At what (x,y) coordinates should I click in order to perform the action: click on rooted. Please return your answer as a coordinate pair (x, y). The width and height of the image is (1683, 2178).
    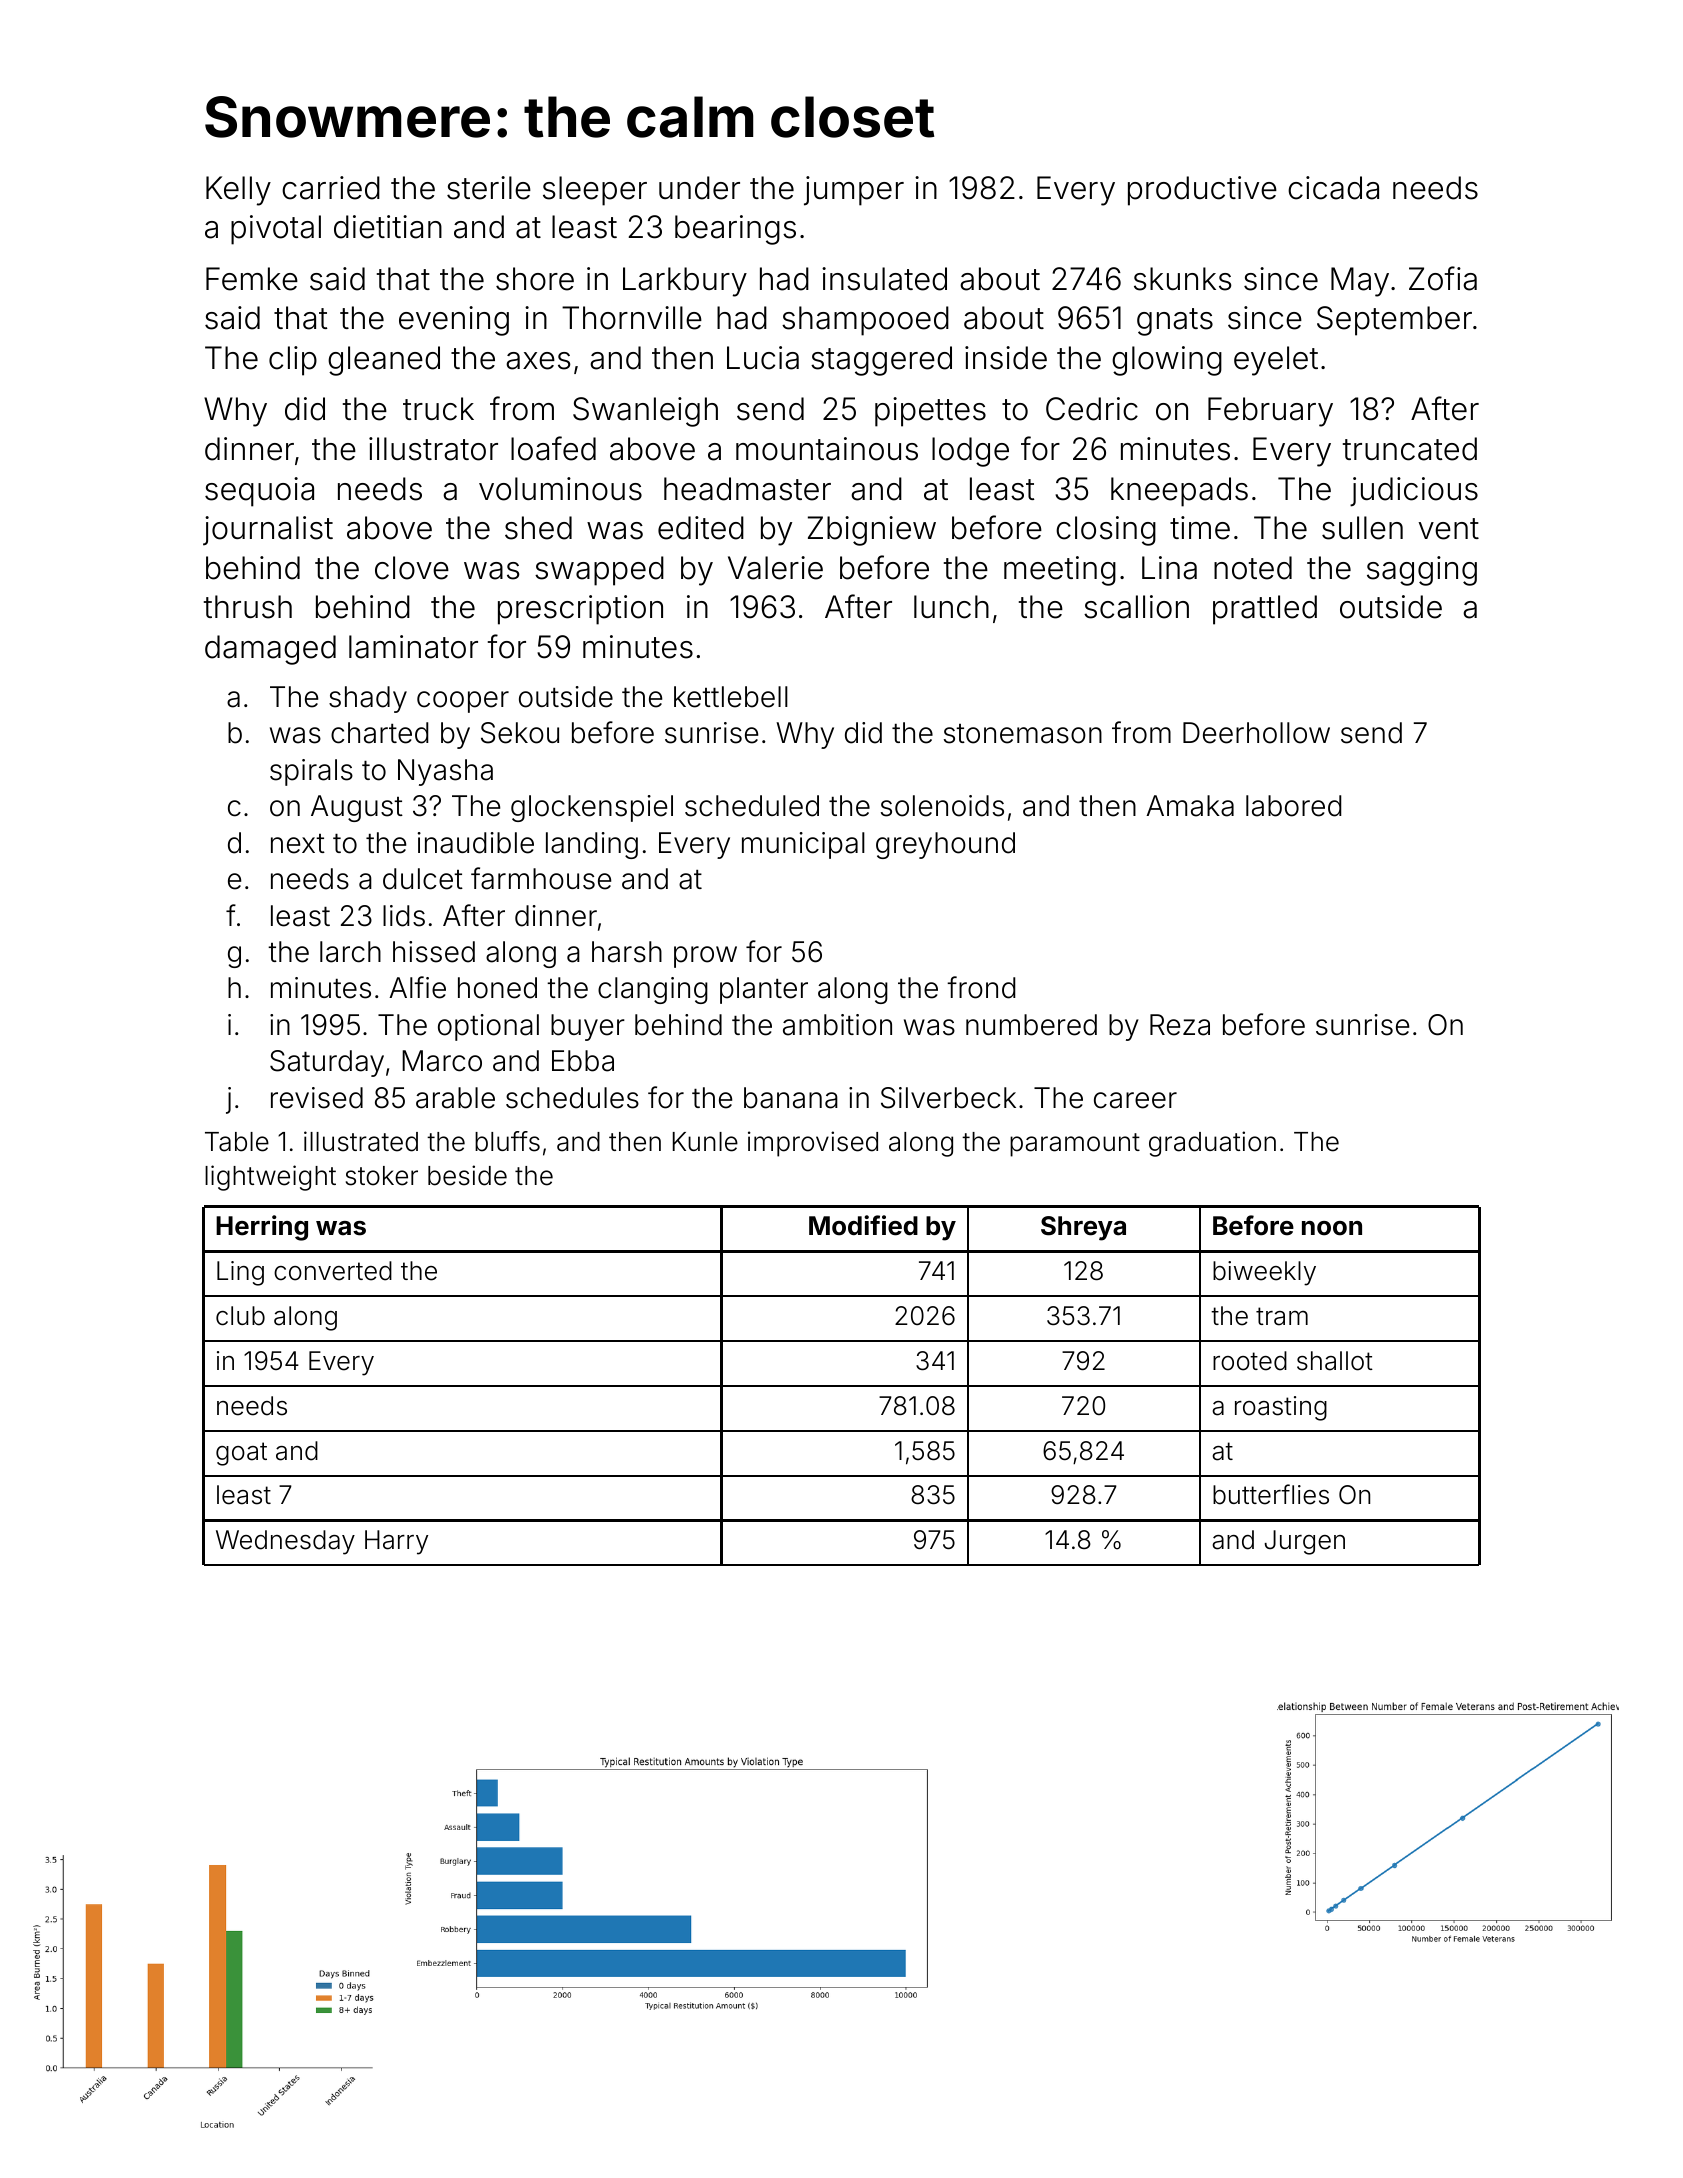
    Looking at the image, I should click on (1250, 1361).
